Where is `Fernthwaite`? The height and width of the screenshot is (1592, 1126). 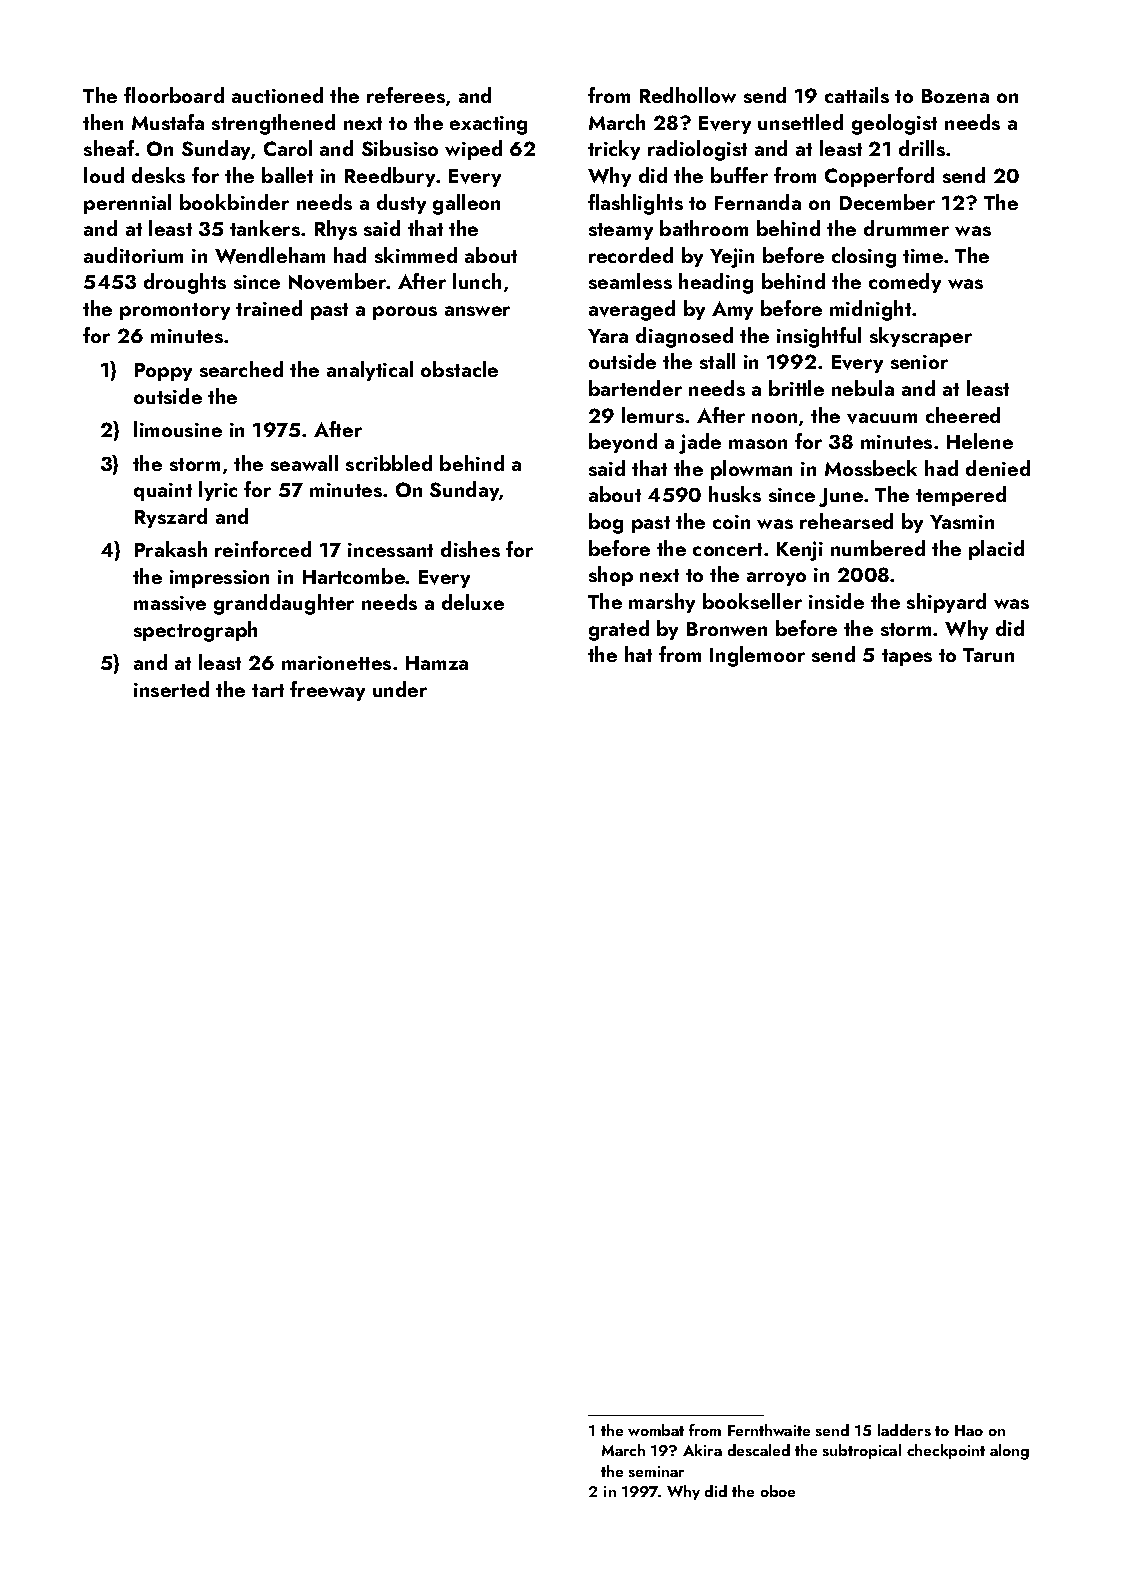
Fernthwaite is located at coordinates (769, 1430).
